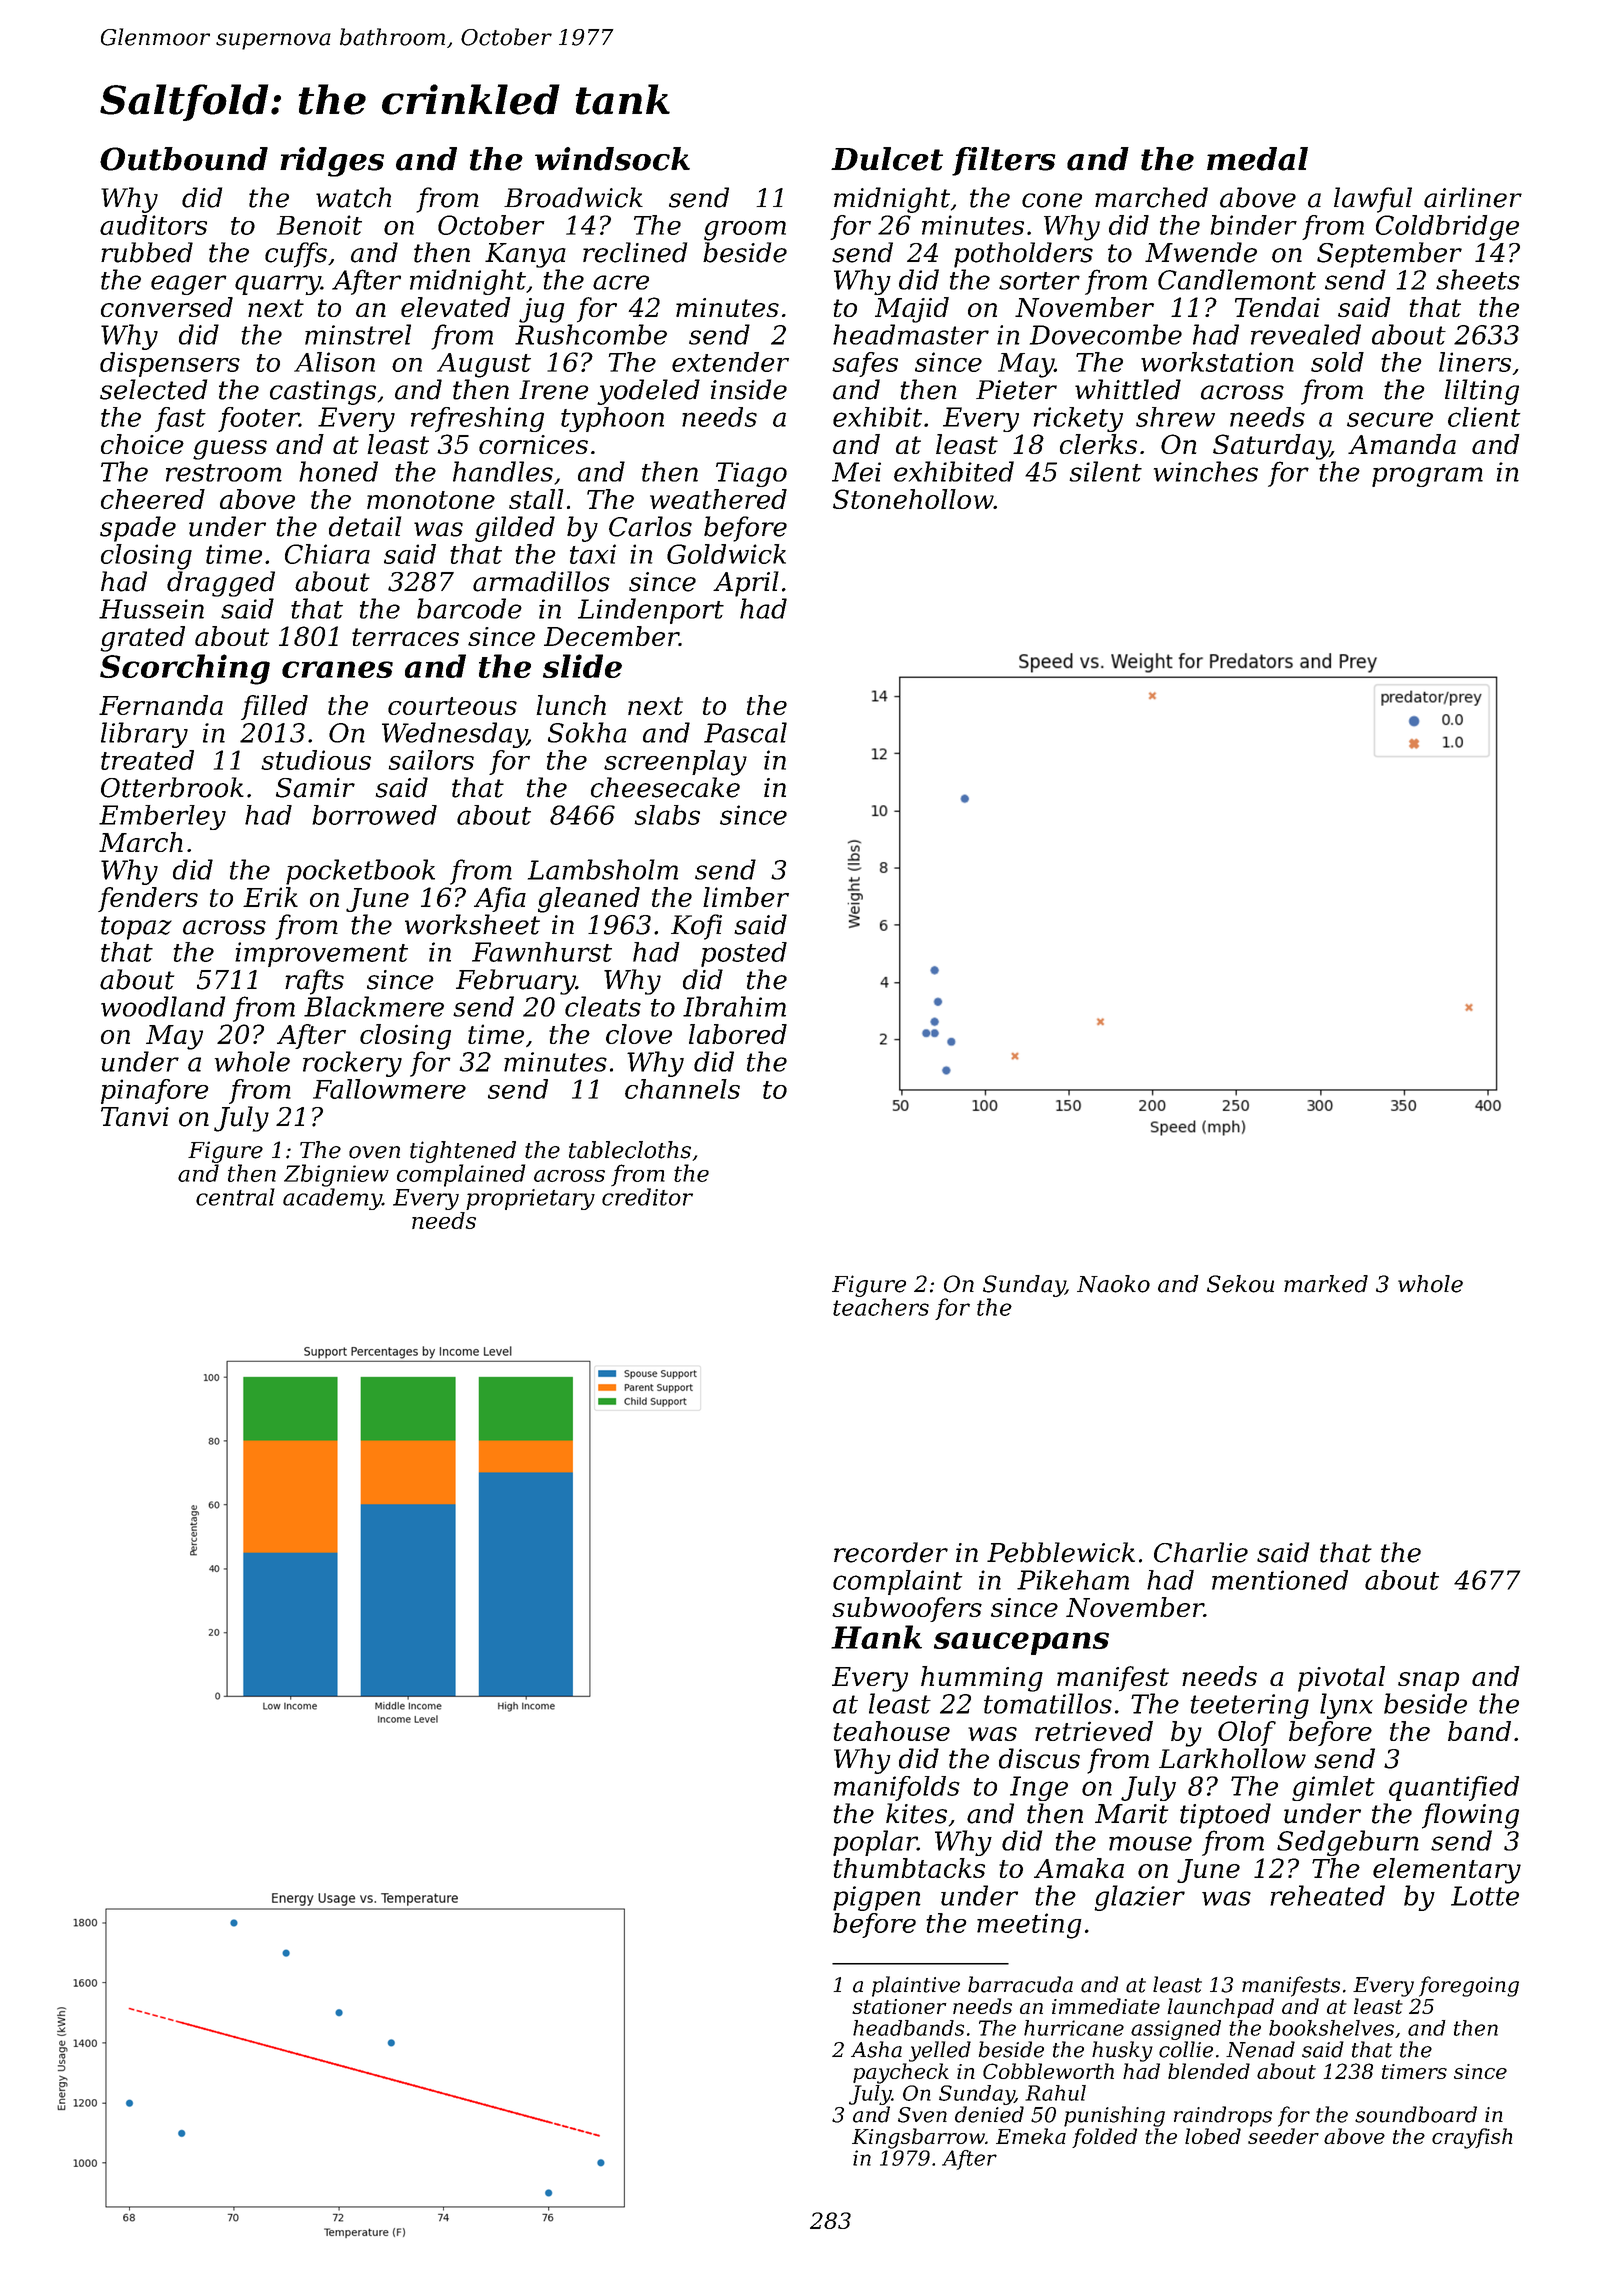 Image resolution: width=1620 pixels, height=2292 pixels. Describe the element at coordinates (1485, 1896) in the page. I see `Lotte` at that location.
